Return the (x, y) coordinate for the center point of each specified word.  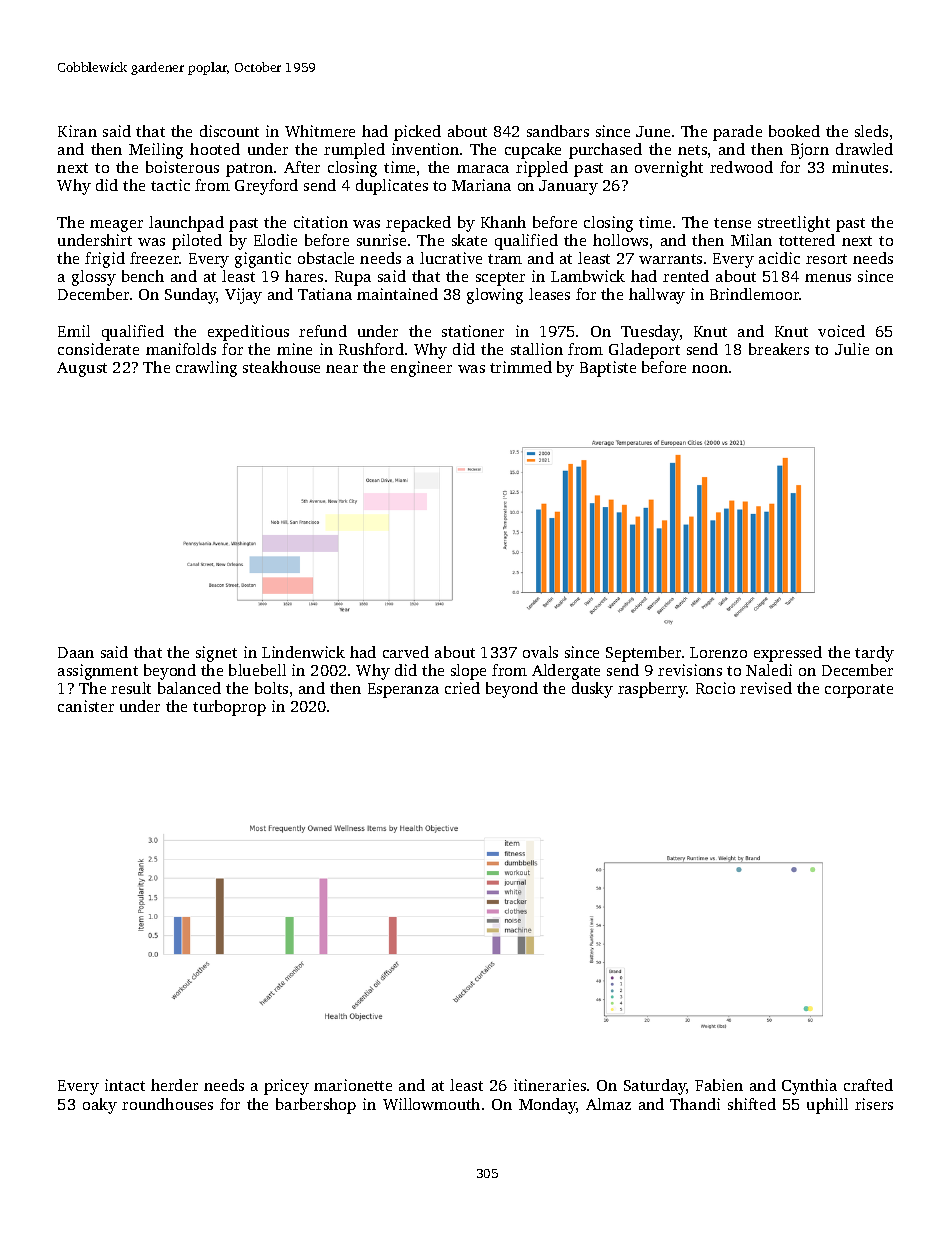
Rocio (715, 688)
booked (794, 131)
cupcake (533, 151)
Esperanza (403, 690)
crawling (206, 369)
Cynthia (809, 1087)
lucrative (451, 258)
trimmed (521, 367)
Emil (74, 331)
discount (229, 131)
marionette (353, 1085)
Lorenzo (718, 652)
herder (174, 1085)
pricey (286, 1087)
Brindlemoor (755, 294)
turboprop (229, 708)
